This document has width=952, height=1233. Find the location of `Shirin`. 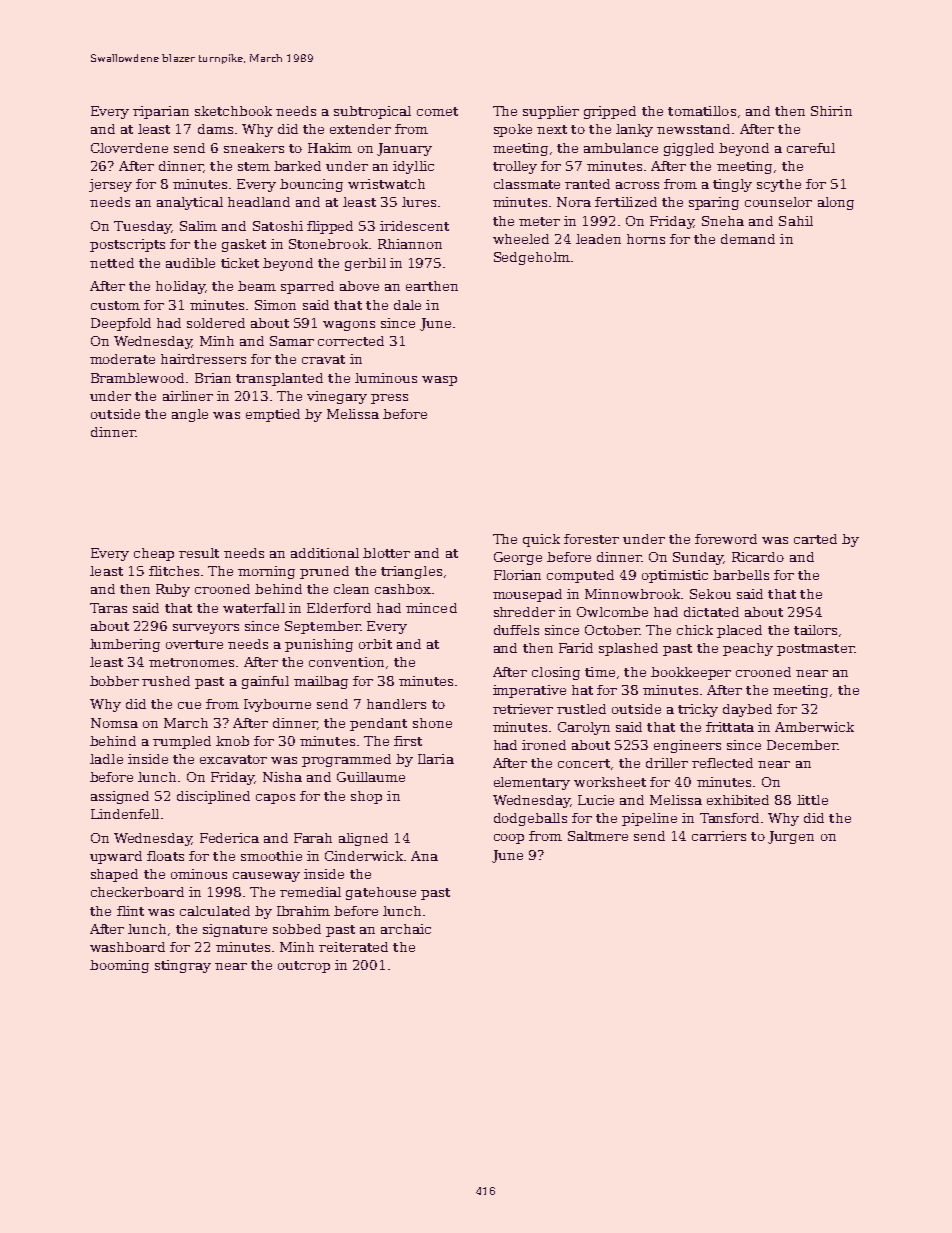

Shirin is located at coordinates (831, 111).
